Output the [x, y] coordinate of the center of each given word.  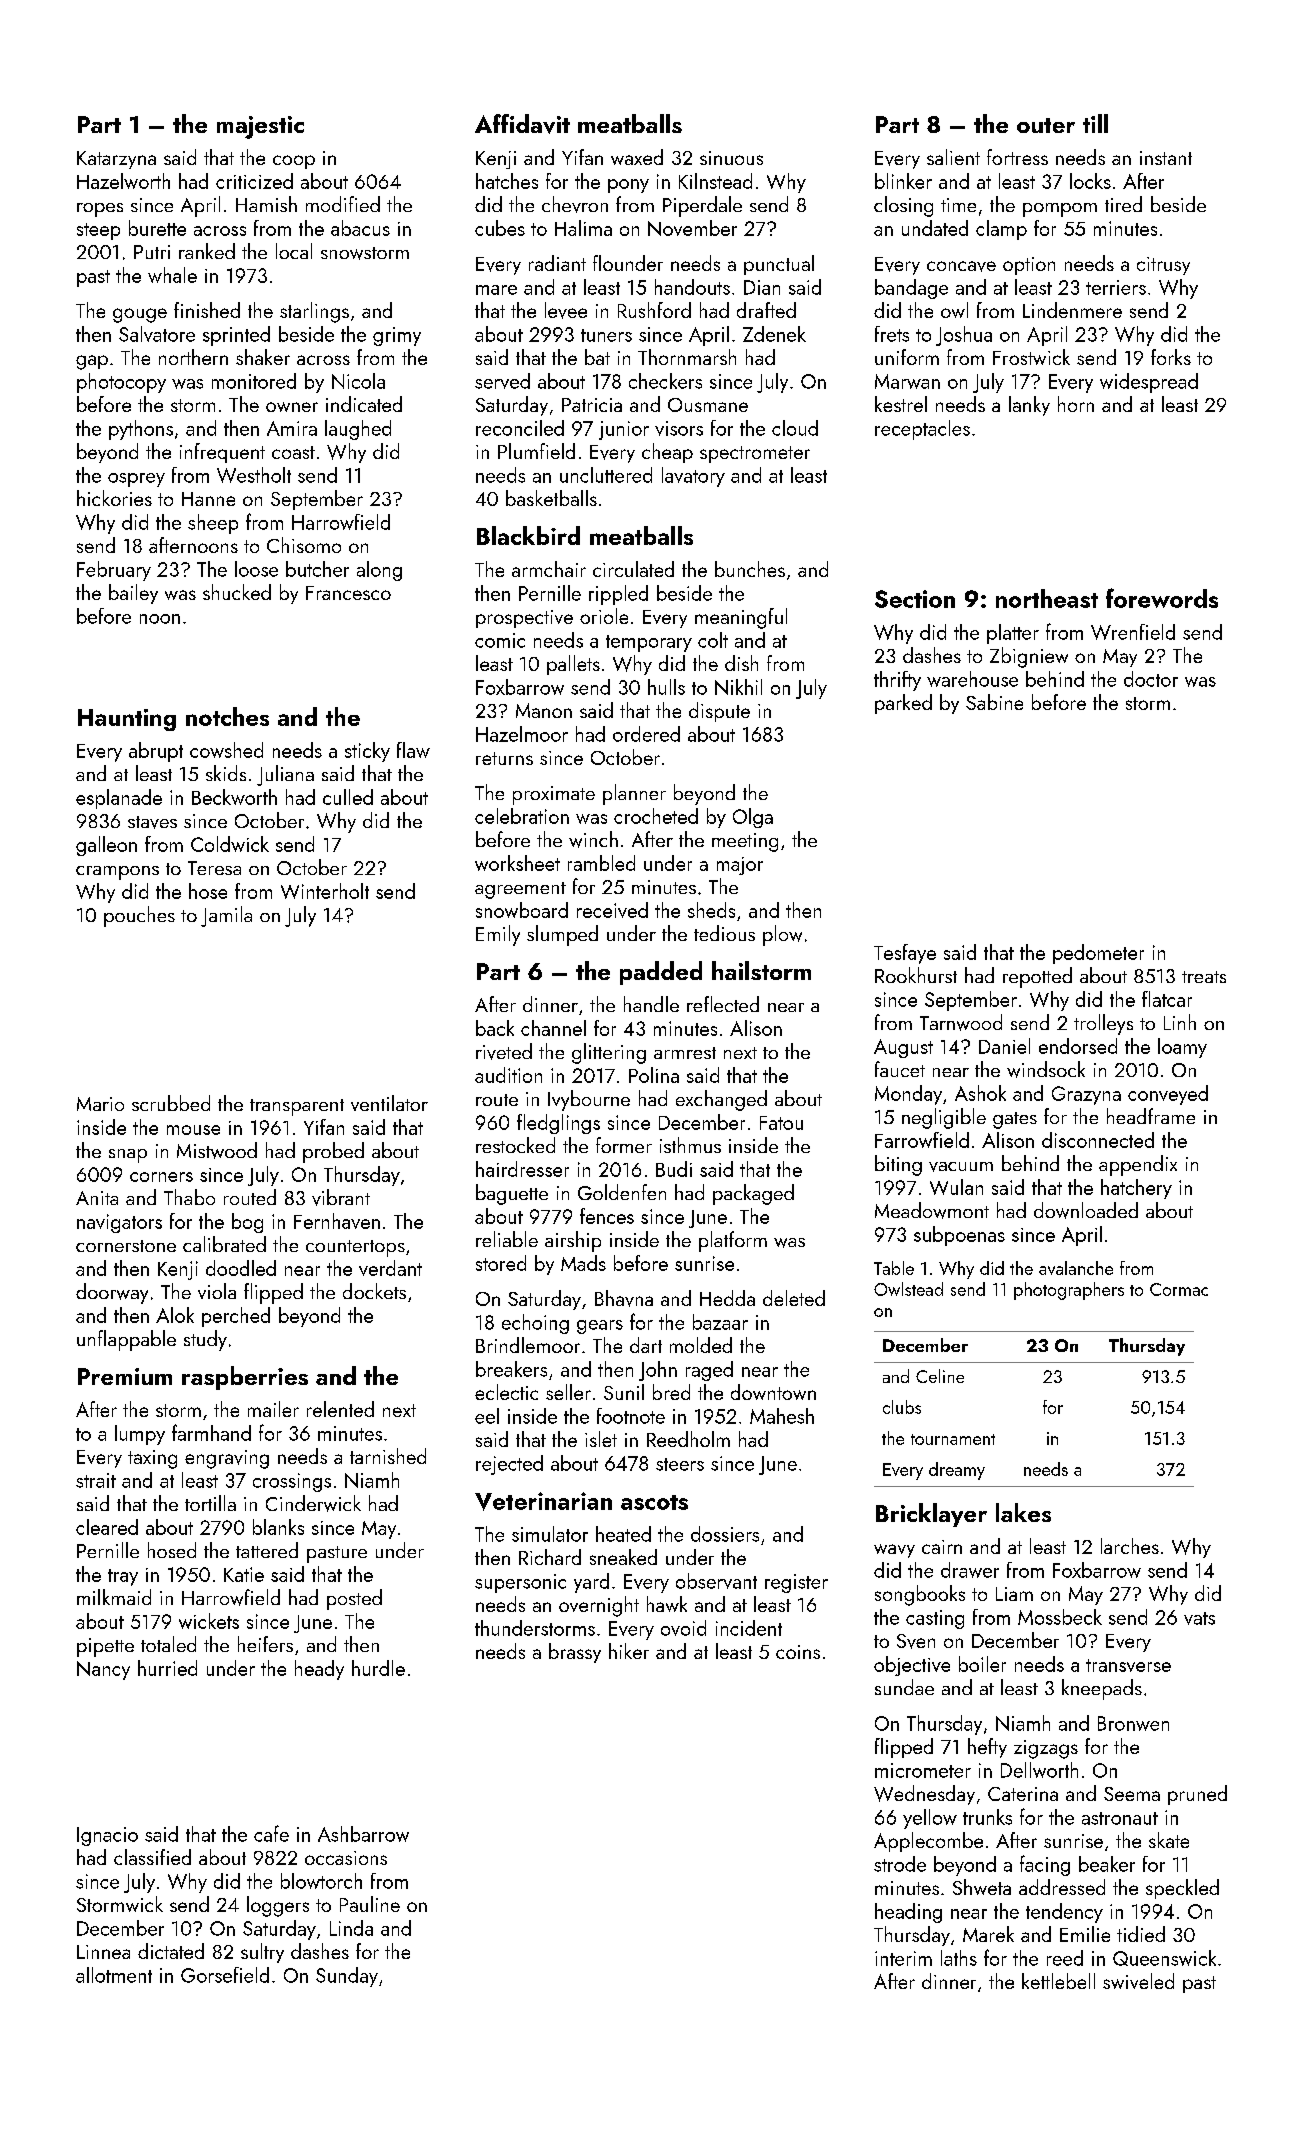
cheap [667, 453]
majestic [260, 127]
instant [1166, 158]
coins [798, 1652]
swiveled [1138, 1981]
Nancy [103, 1670]
